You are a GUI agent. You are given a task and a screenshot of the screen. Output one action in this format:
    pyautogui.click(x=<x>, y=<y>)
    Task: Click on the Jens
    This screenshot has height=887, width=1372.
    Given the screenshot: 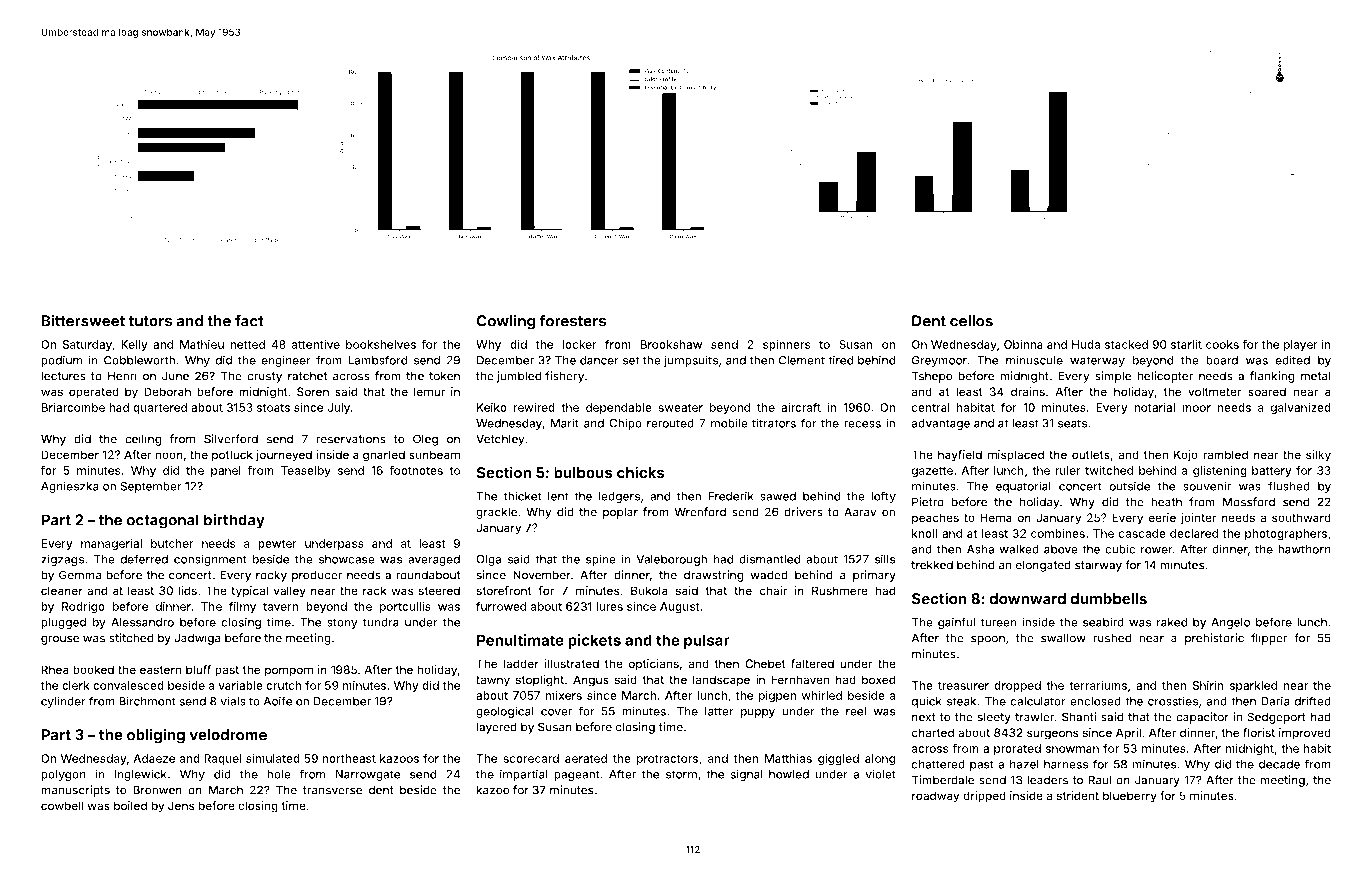 What is the action you would take?
    pyautogui.click(x=181, y=805)
